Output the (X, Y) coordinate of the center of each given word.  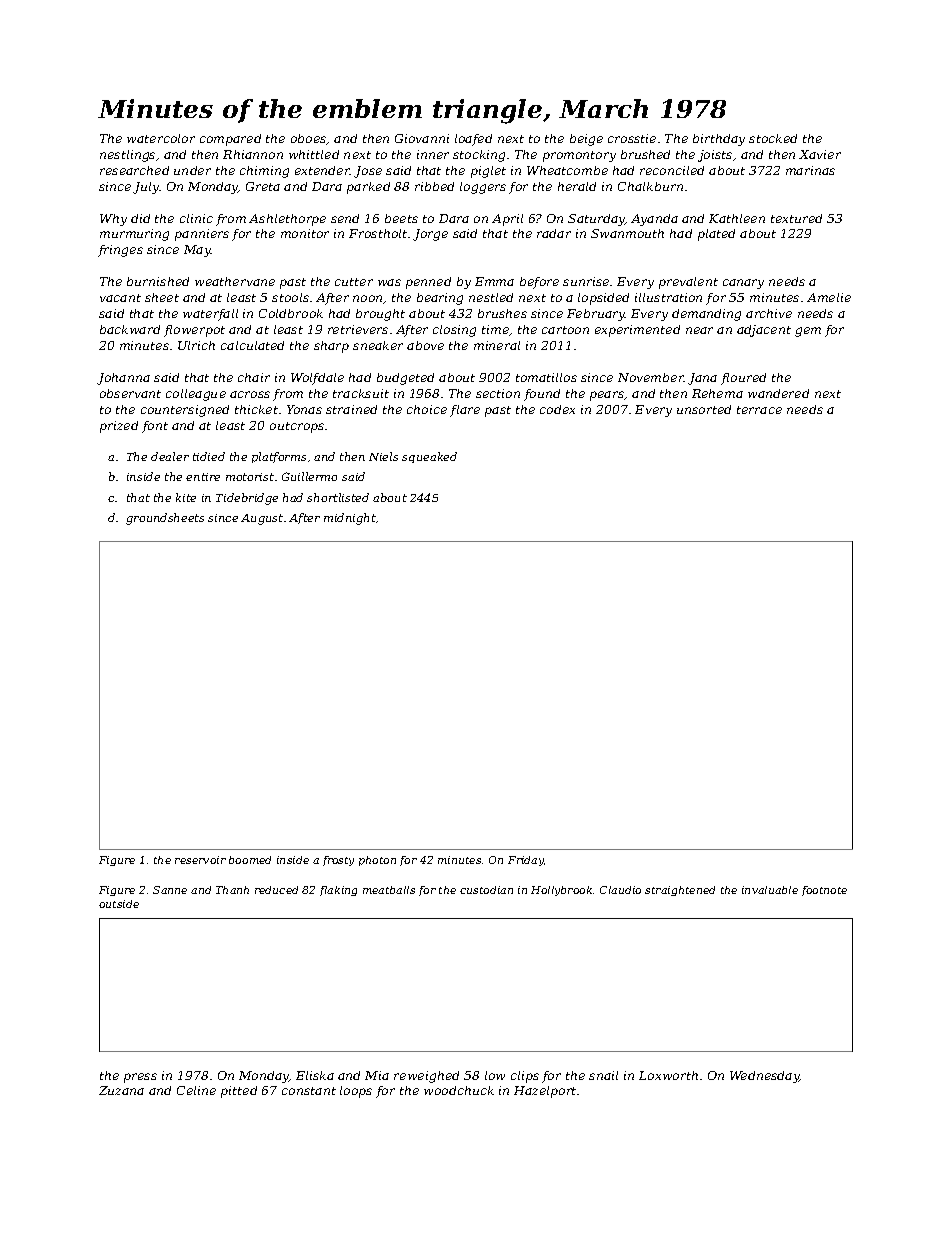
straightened (680, 891)
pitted (239, 1092)
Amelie (829, 297)
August (262, 519)
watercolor (161, 138)
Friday (526, 861)
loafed (473, 140)
